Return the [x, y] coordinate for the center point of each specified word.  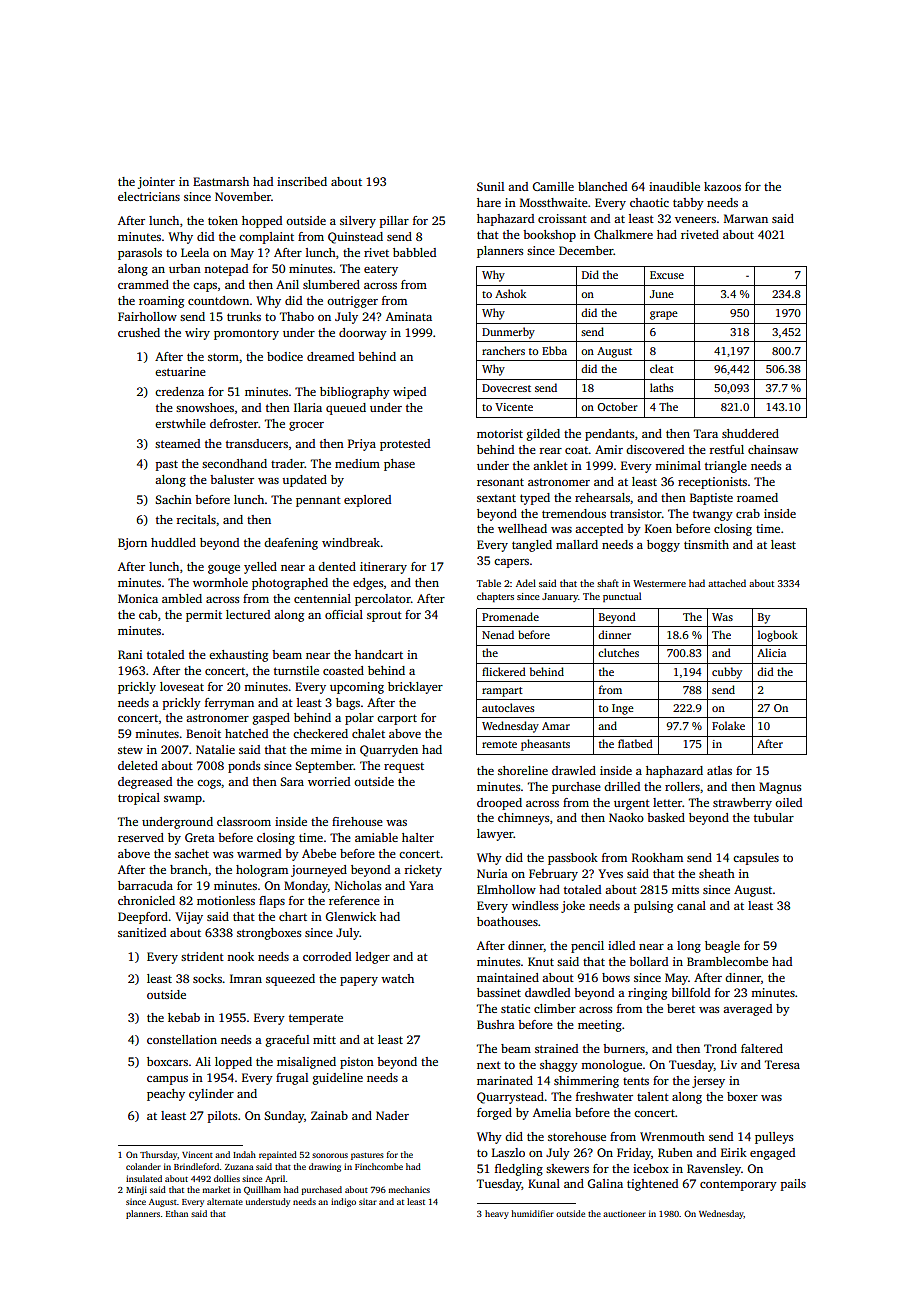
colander [143, 1166]
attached [727, 583]
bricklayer [415, 688]
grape [664, 315]
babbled [414, 252]
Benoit [203, 733]
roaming [161, 302]
